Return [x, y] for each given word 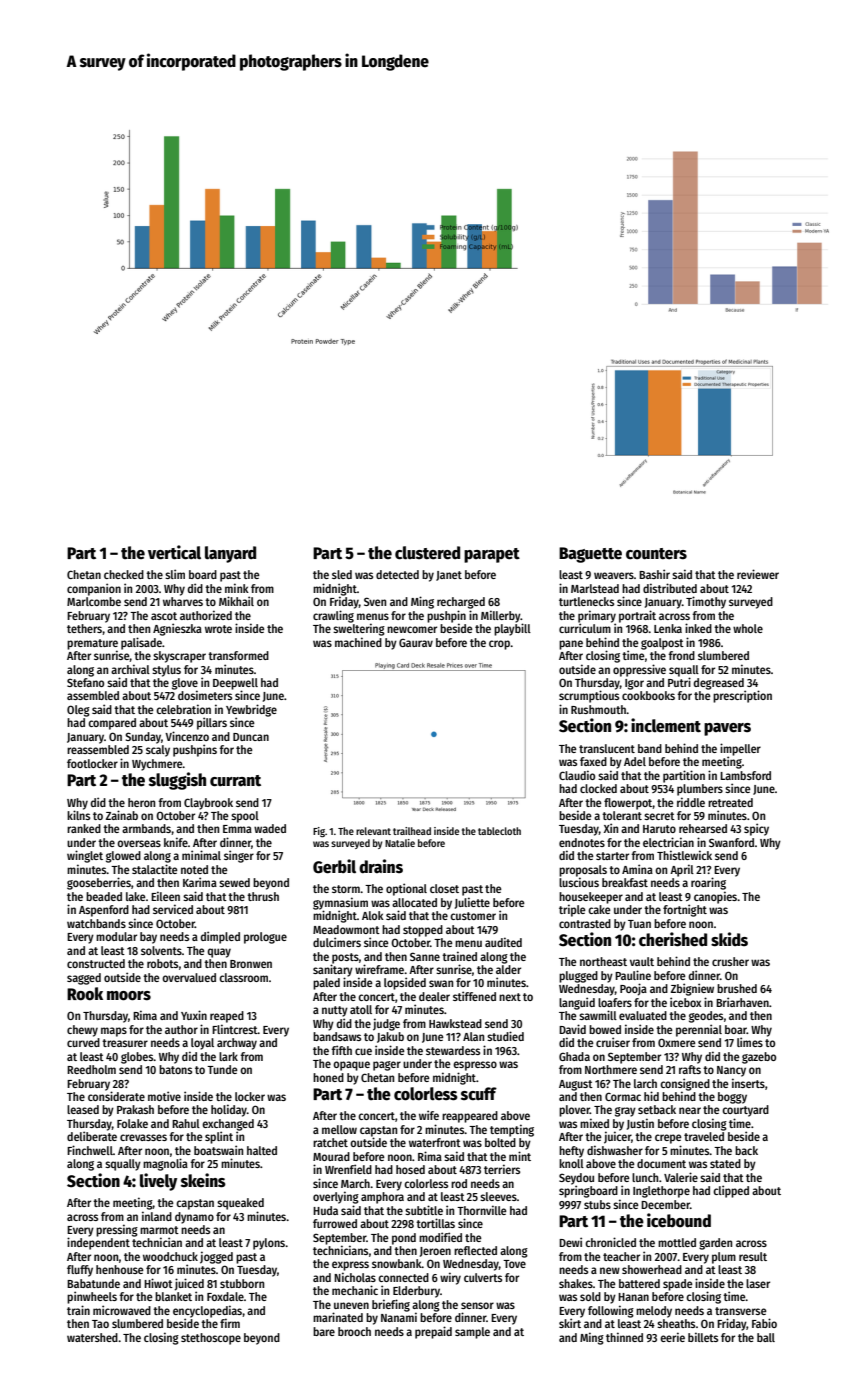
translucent [607, 748]
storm [346, 889]
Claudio [577, 775]
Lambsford [745, 775]
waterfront [435, 1142]
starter [612, 856]
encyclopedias [207, 1311]
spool [245, 817]
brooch [354, 1331]
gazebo [759, 1058]
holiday [229, 1110]
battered [639, 1283]
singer [239, 856]
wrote [218, 629]
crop [499, 645]
